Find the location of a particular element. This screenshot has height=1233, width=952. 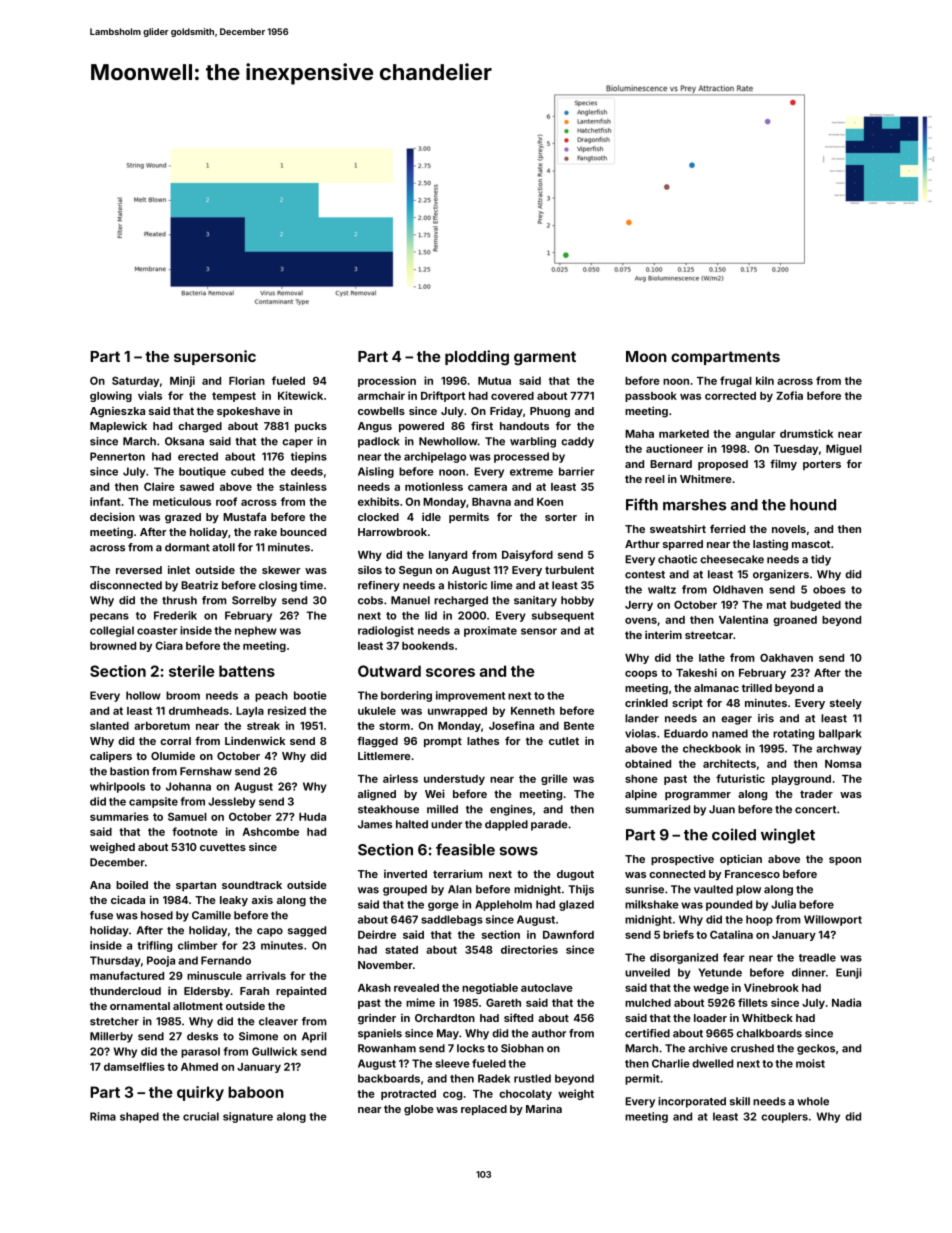

supersonic is located at coordinates (215, 357).
